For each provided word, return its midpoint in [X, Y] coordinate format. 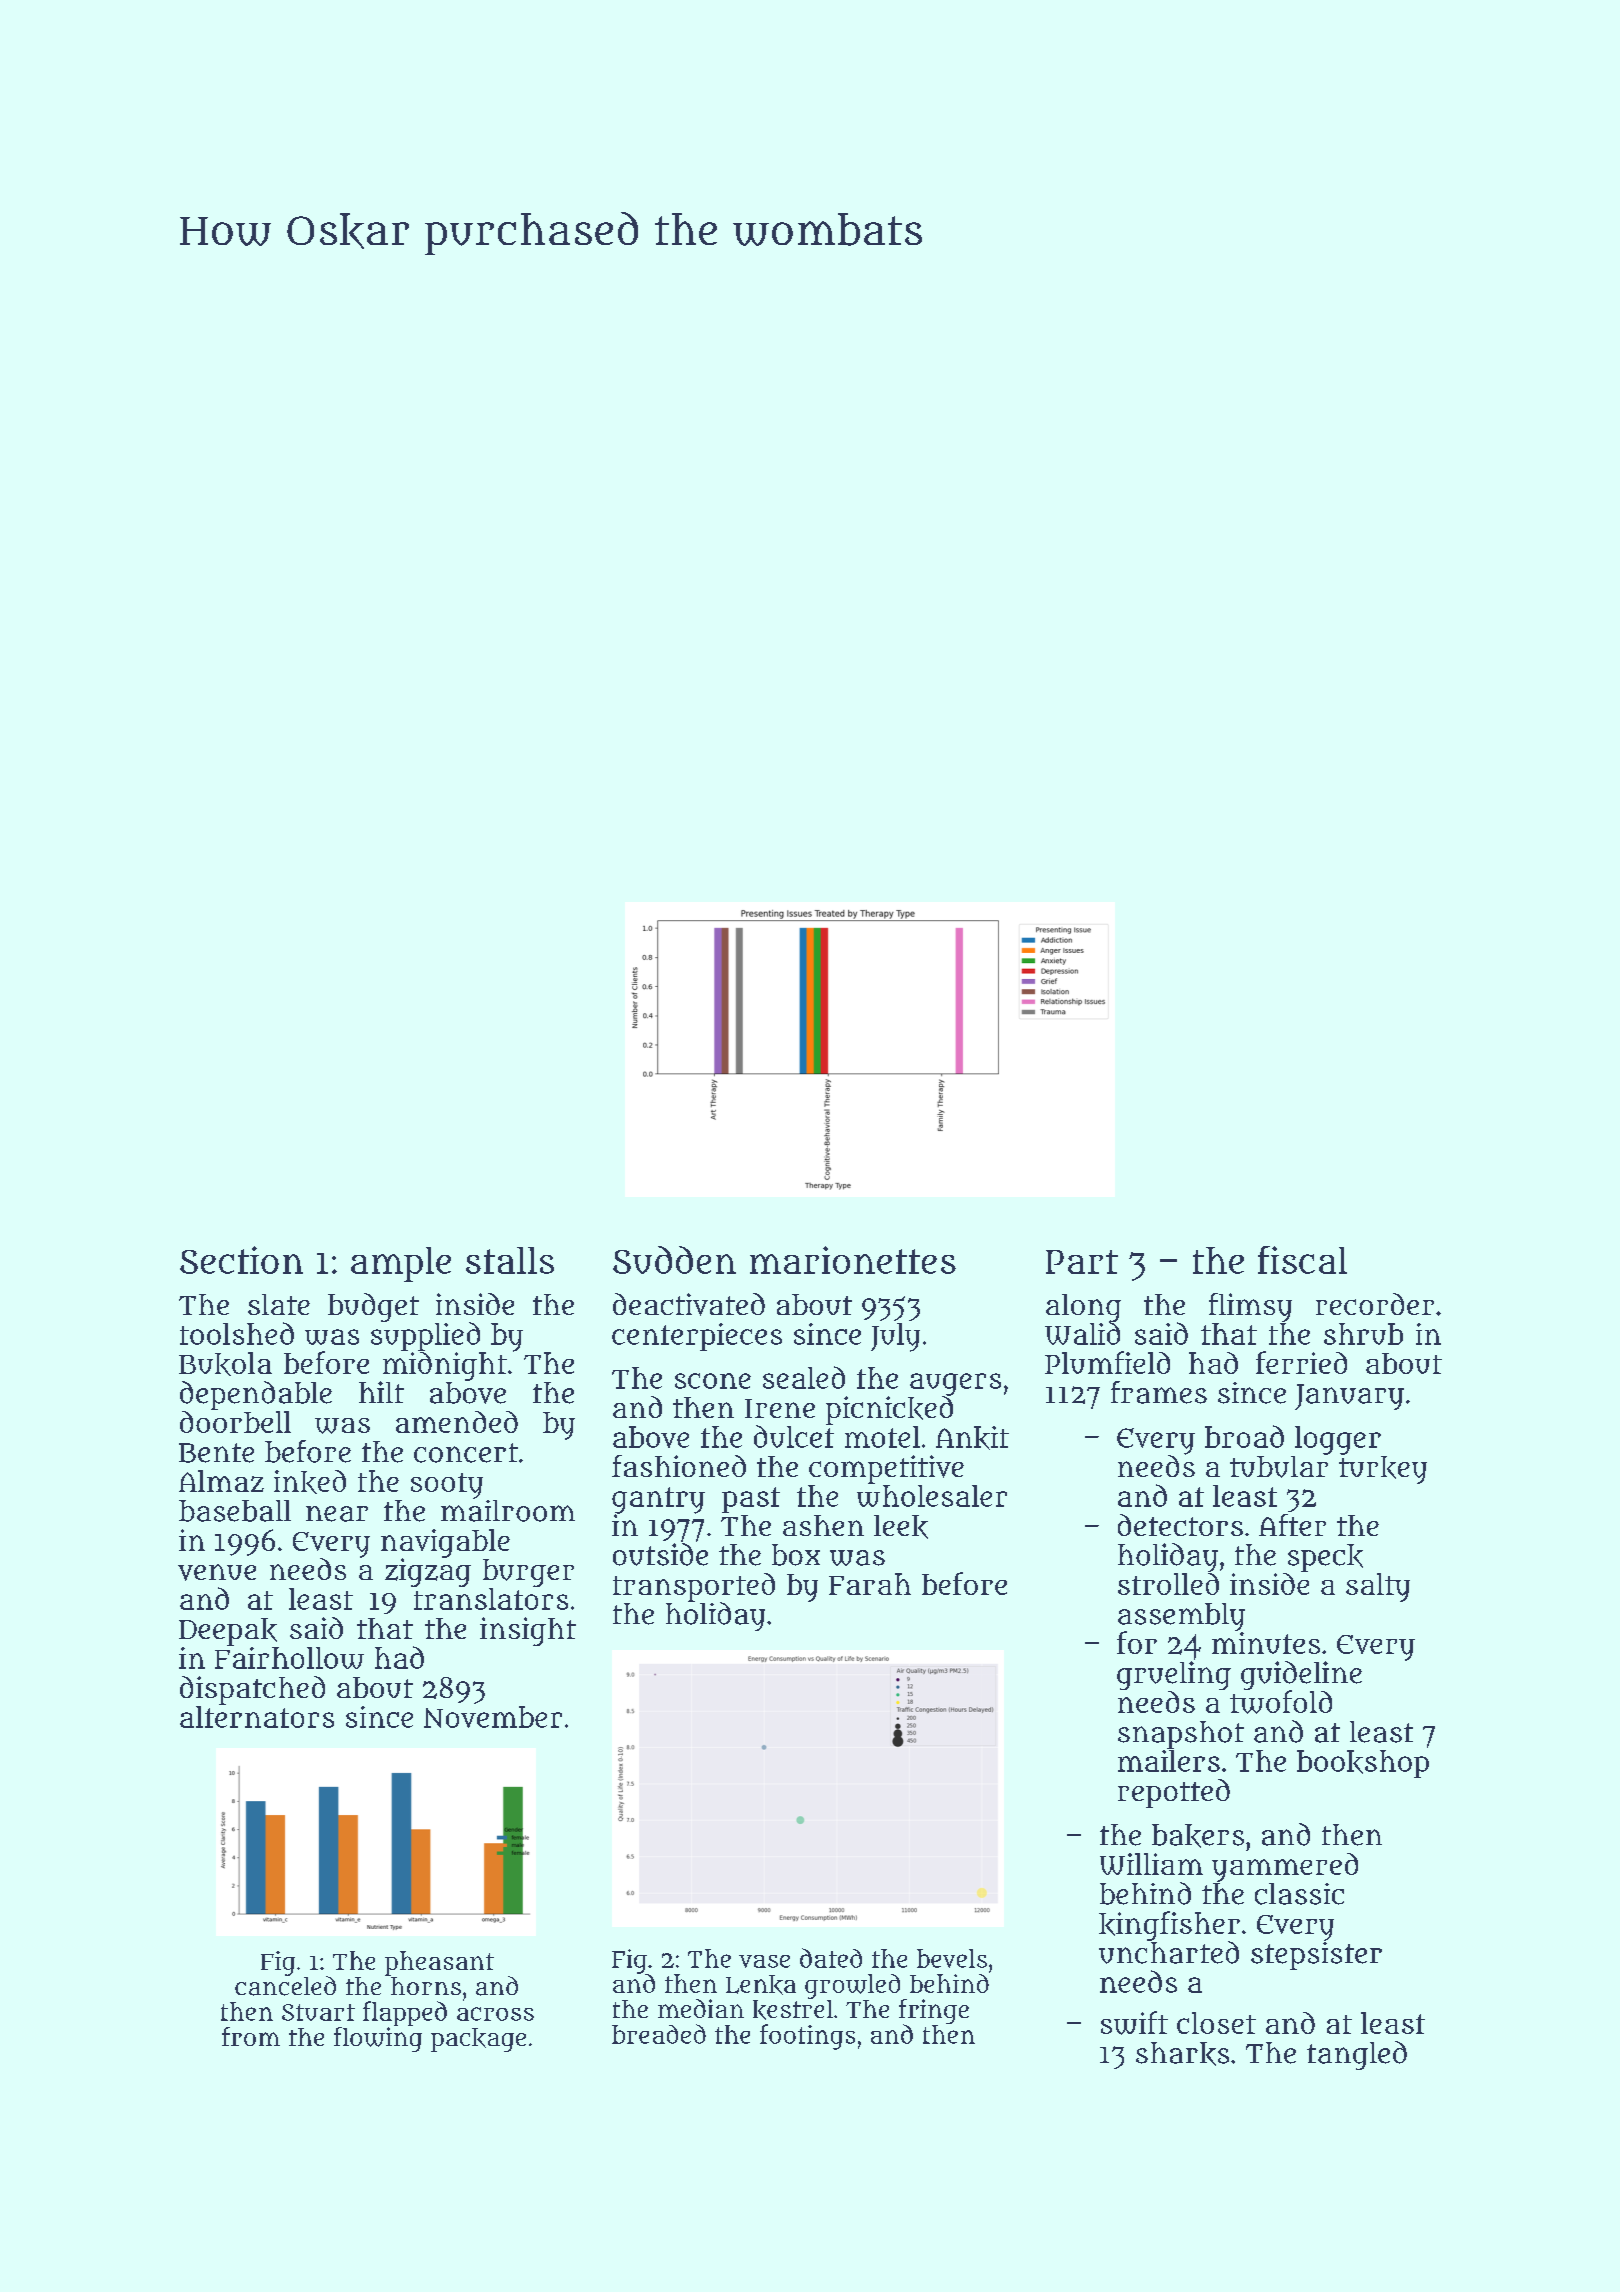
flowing [378, 2039]
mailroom [508, 1511]
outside [660, 1554]
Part [1082, 1262]
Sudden [674, 1260]
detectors [1180, 1525]
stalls [510, 1260]
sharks [1182, 2054]
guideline [1301, 1675]
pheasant [439, 1963]
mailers [1169, 1761]
